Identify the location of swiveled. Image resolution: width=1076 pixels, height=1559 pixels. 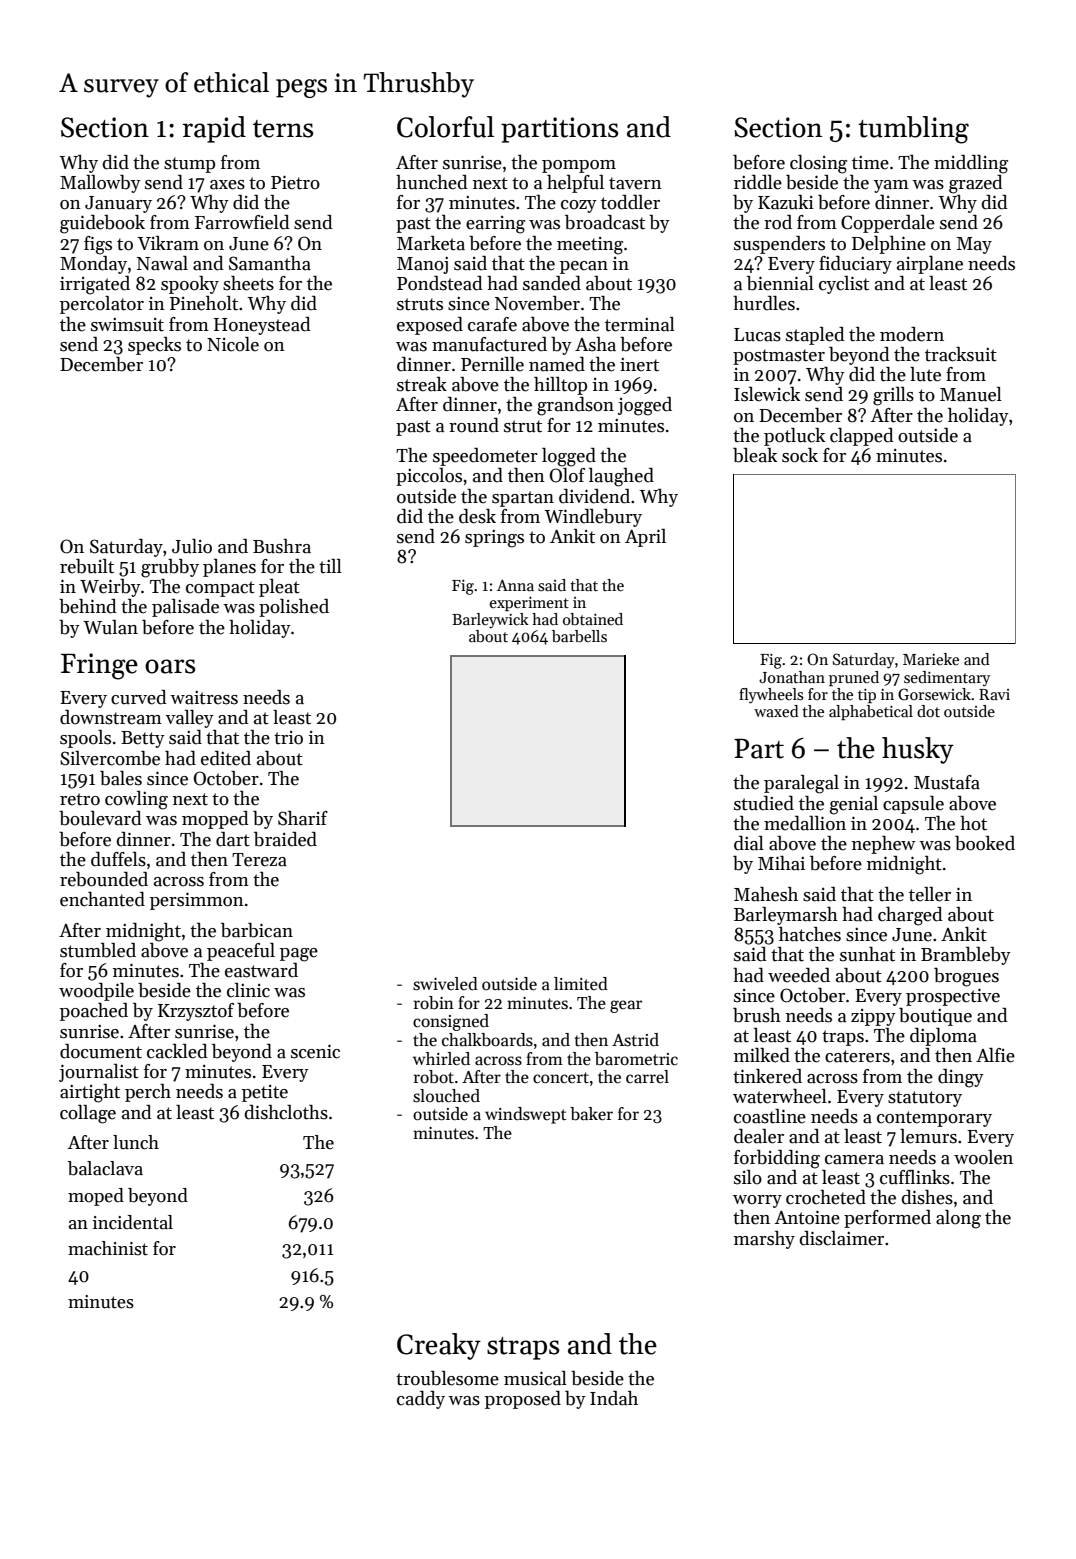
(445, 984).
